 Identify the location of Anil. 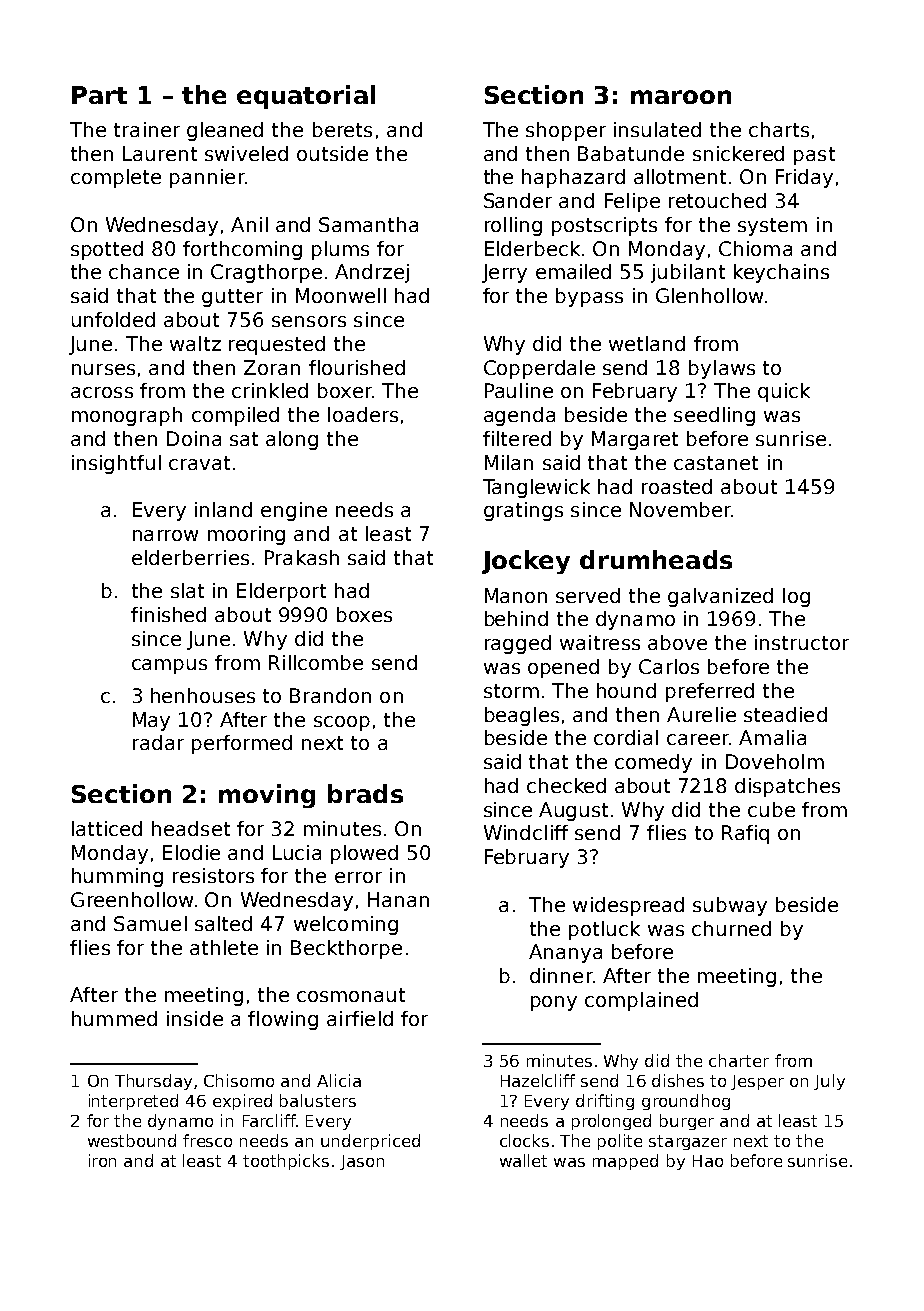
(249, 224).
